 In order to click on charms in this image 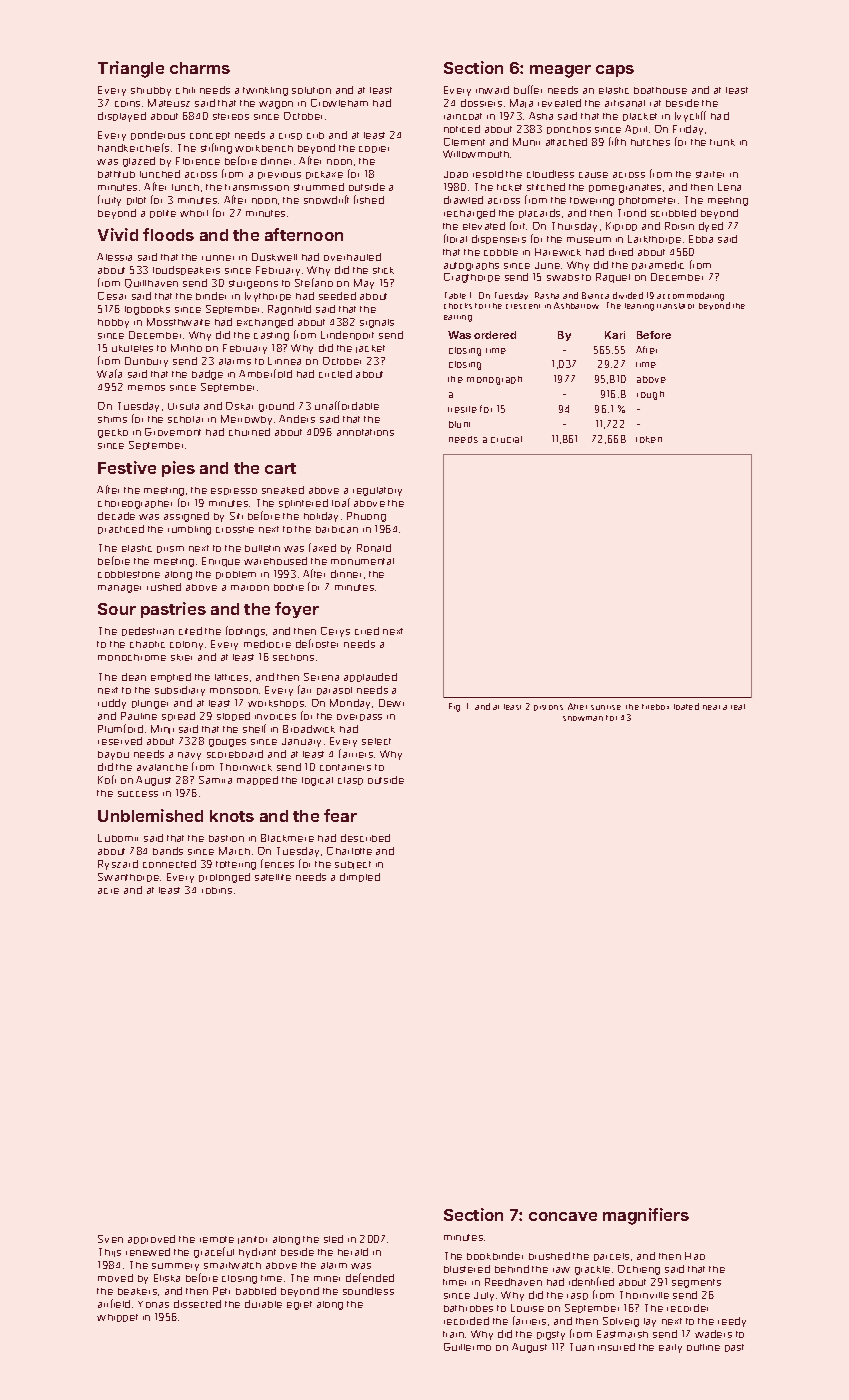, I will do `click(200, 68)`.
